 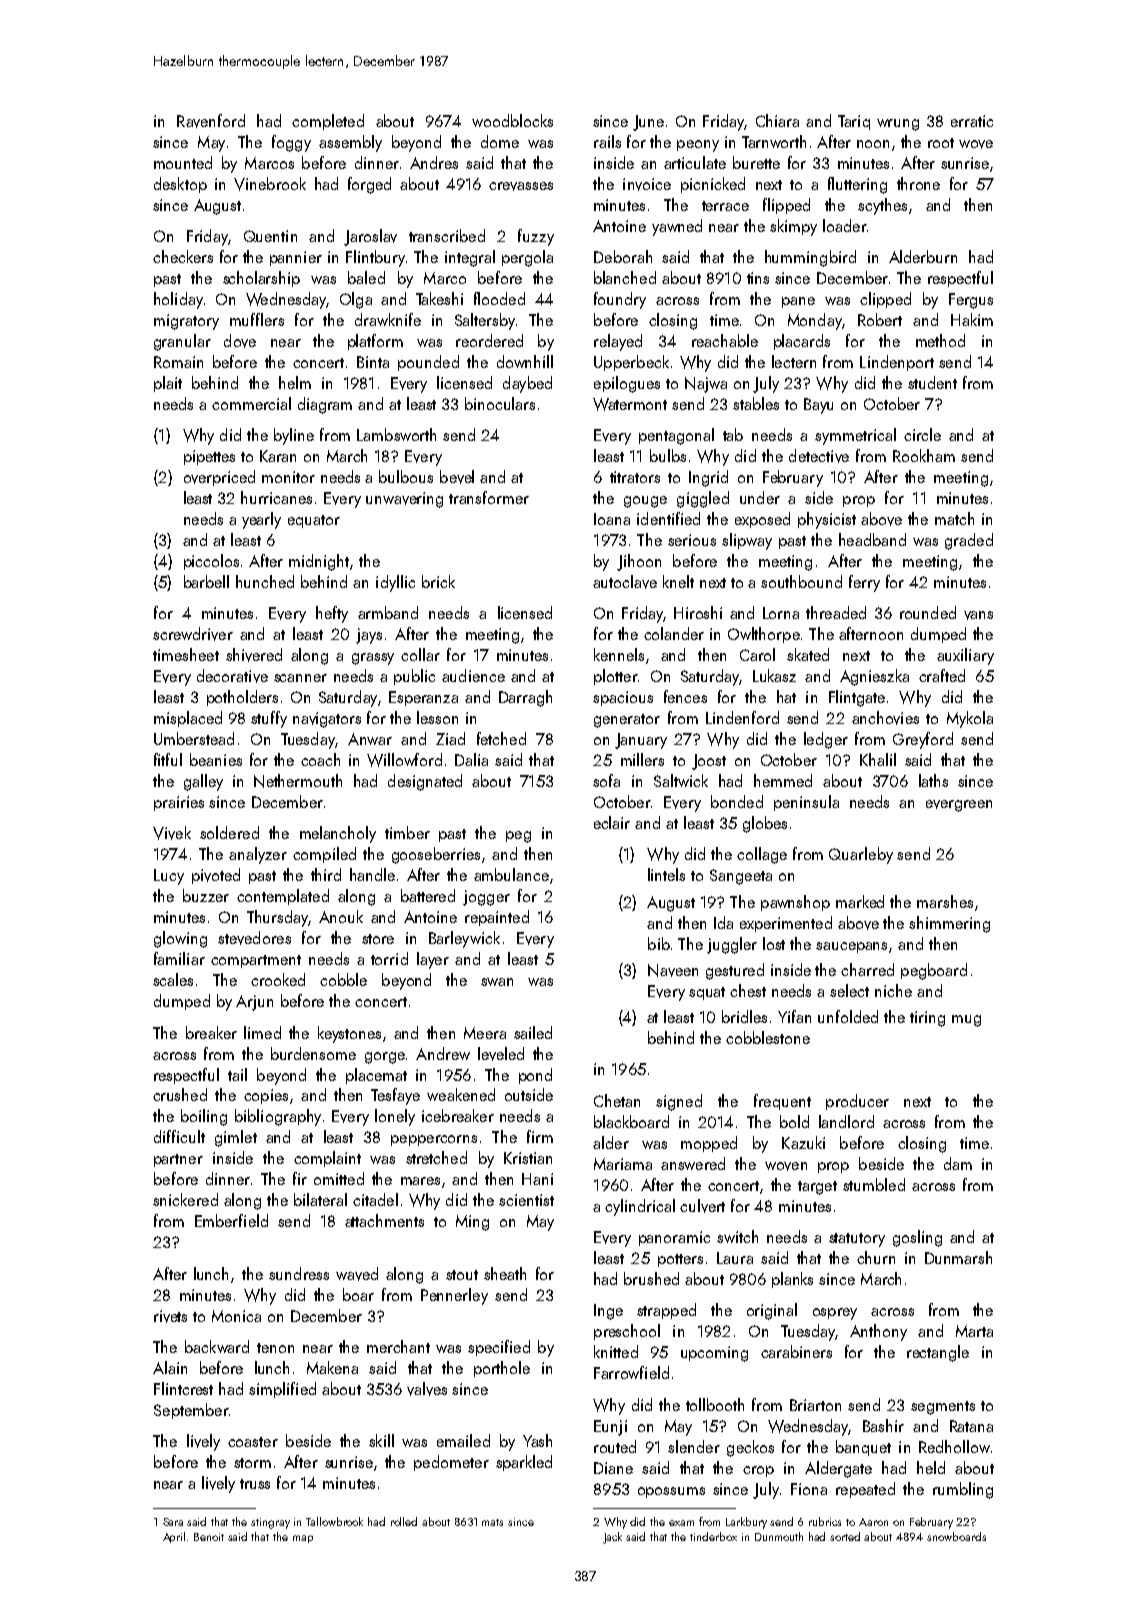 I want to click on June, so click(x=648, y=123).
